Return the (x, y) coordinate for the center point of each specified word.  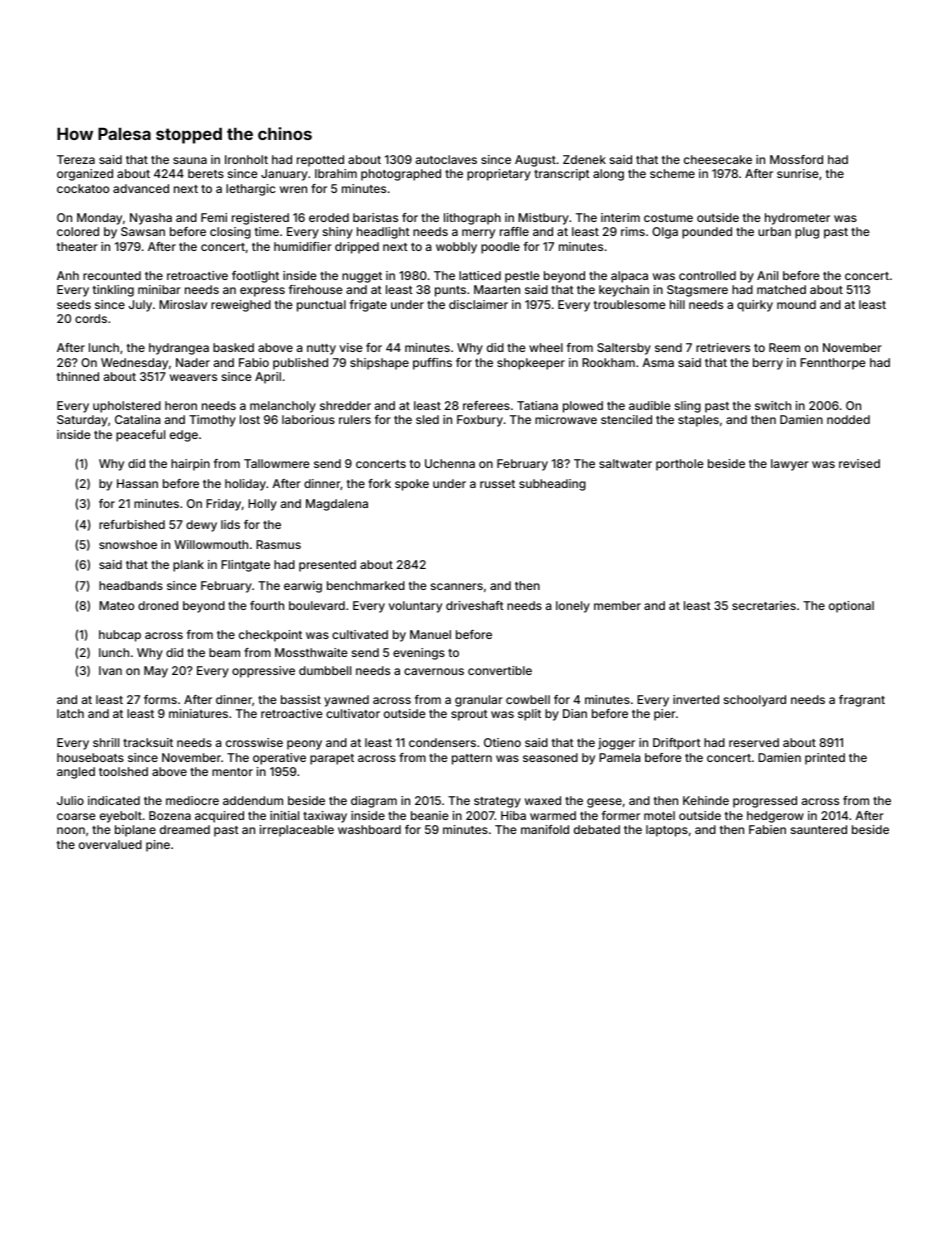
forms (160, 699)
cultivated (360, 634)
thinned (78, 376)
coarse (76, 816)
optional (851, 607)
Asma (658, 362)
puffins (432, 364)
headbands (131, 585)
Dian (575, 713)
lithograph (472, 219)
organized (85, 175)
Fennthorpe (833, 364)
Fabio (254, 362)
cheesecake (718, 159)
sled (427, 419)
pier (665, 715)
